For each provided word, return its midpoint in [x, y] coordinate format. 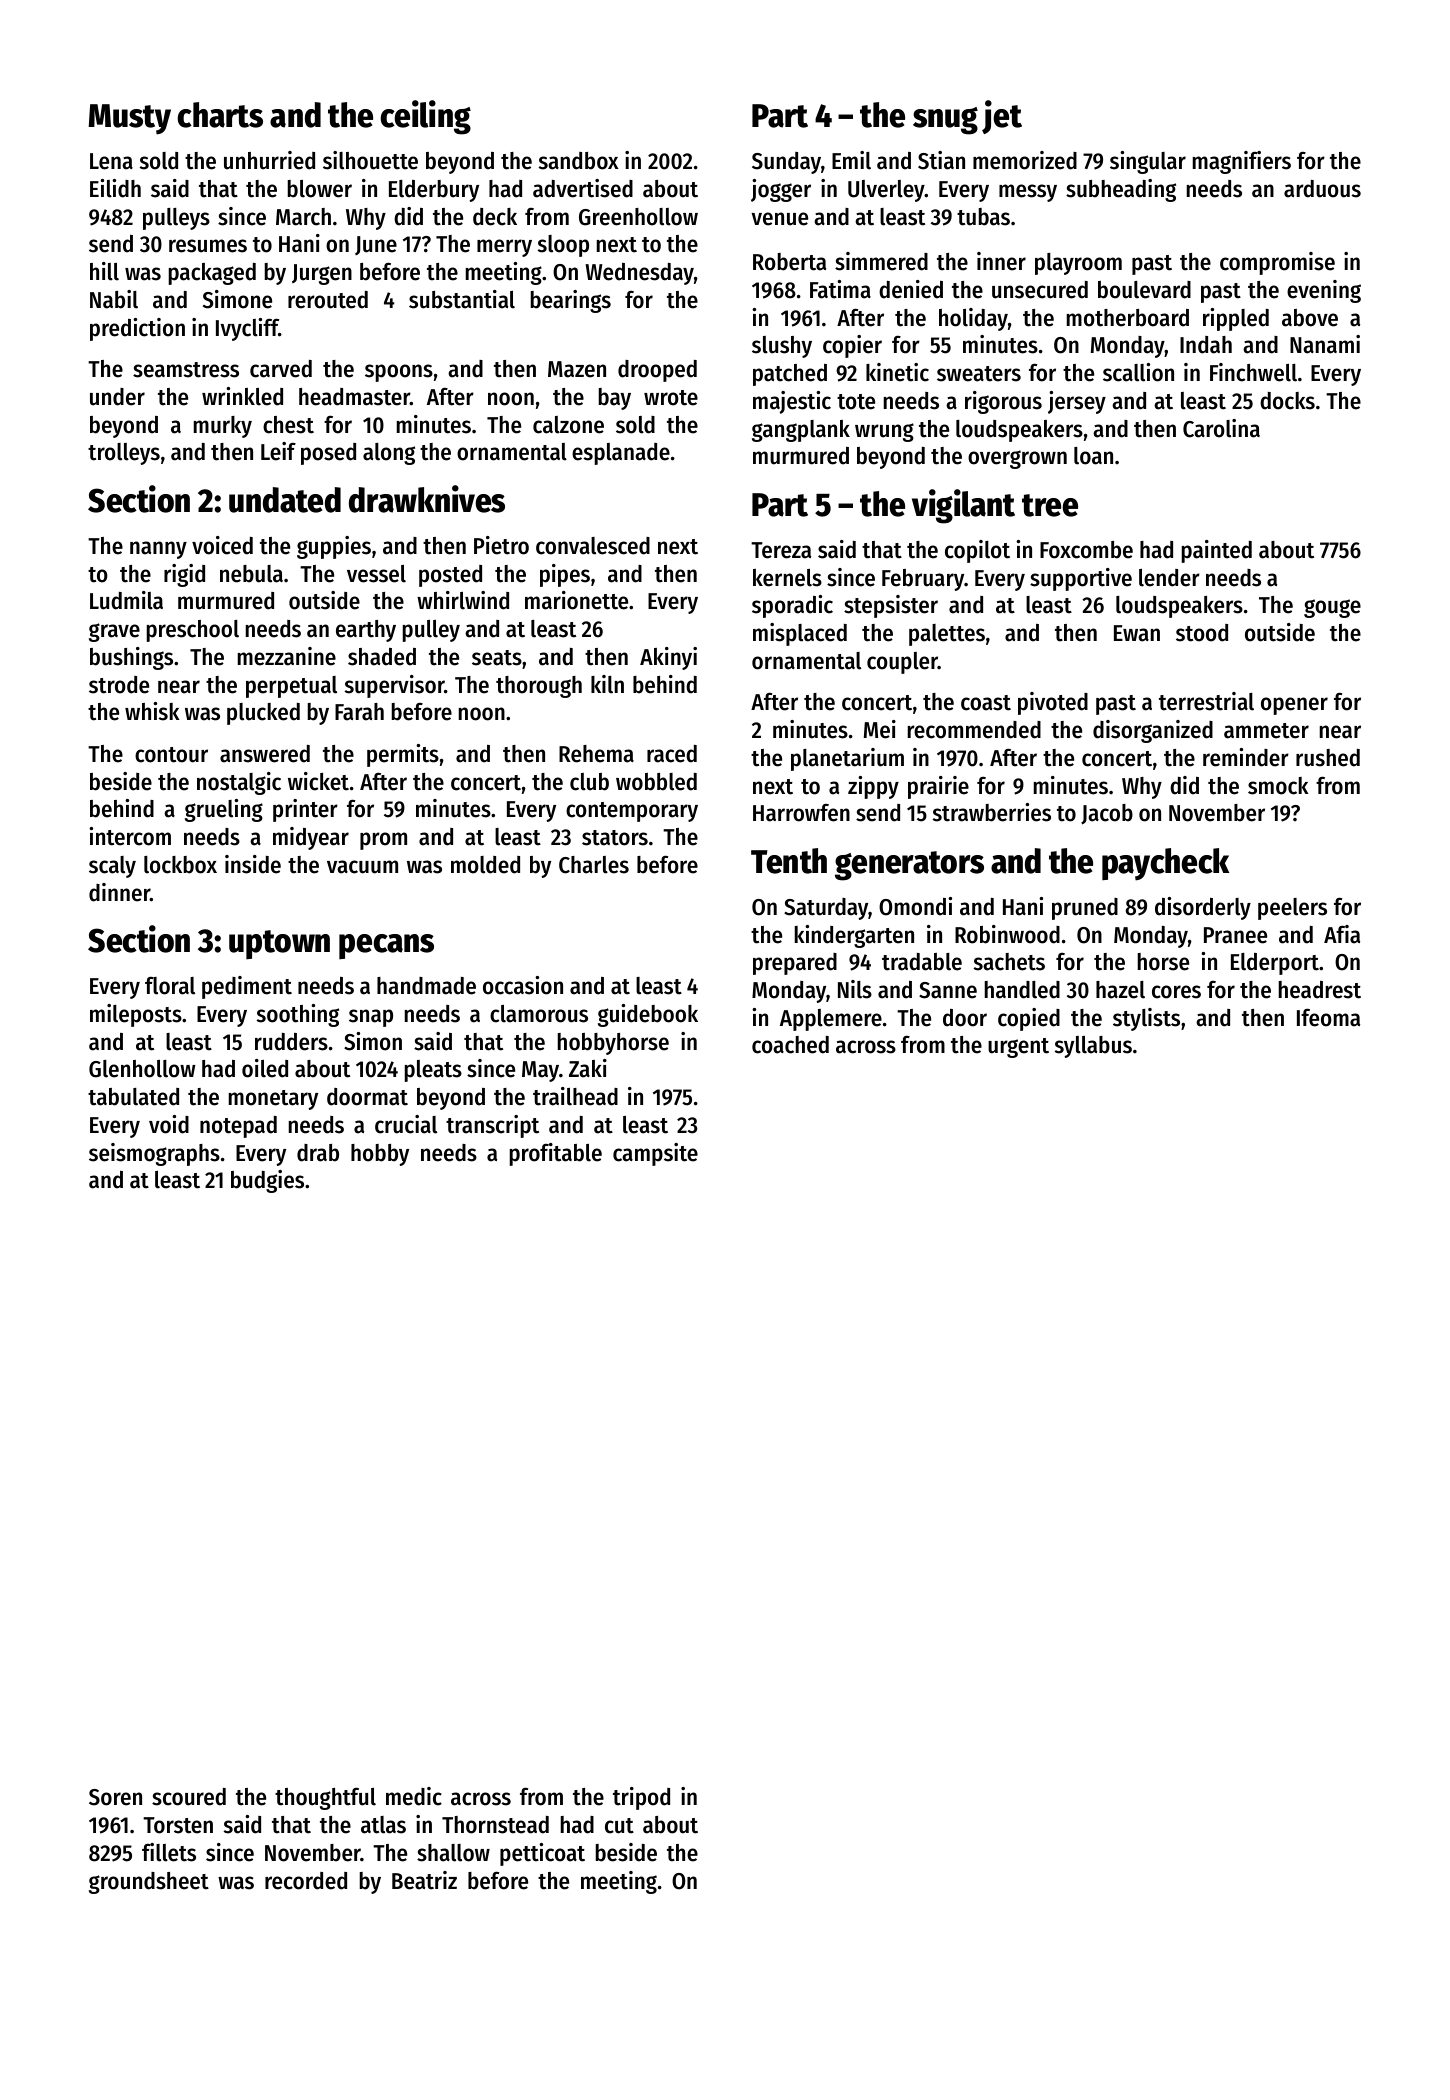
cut [619, 1826]
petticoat [542, 1854]
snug [945, 121]
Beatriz [424, 1880]
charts [220, 115]
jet [1002, 117]
